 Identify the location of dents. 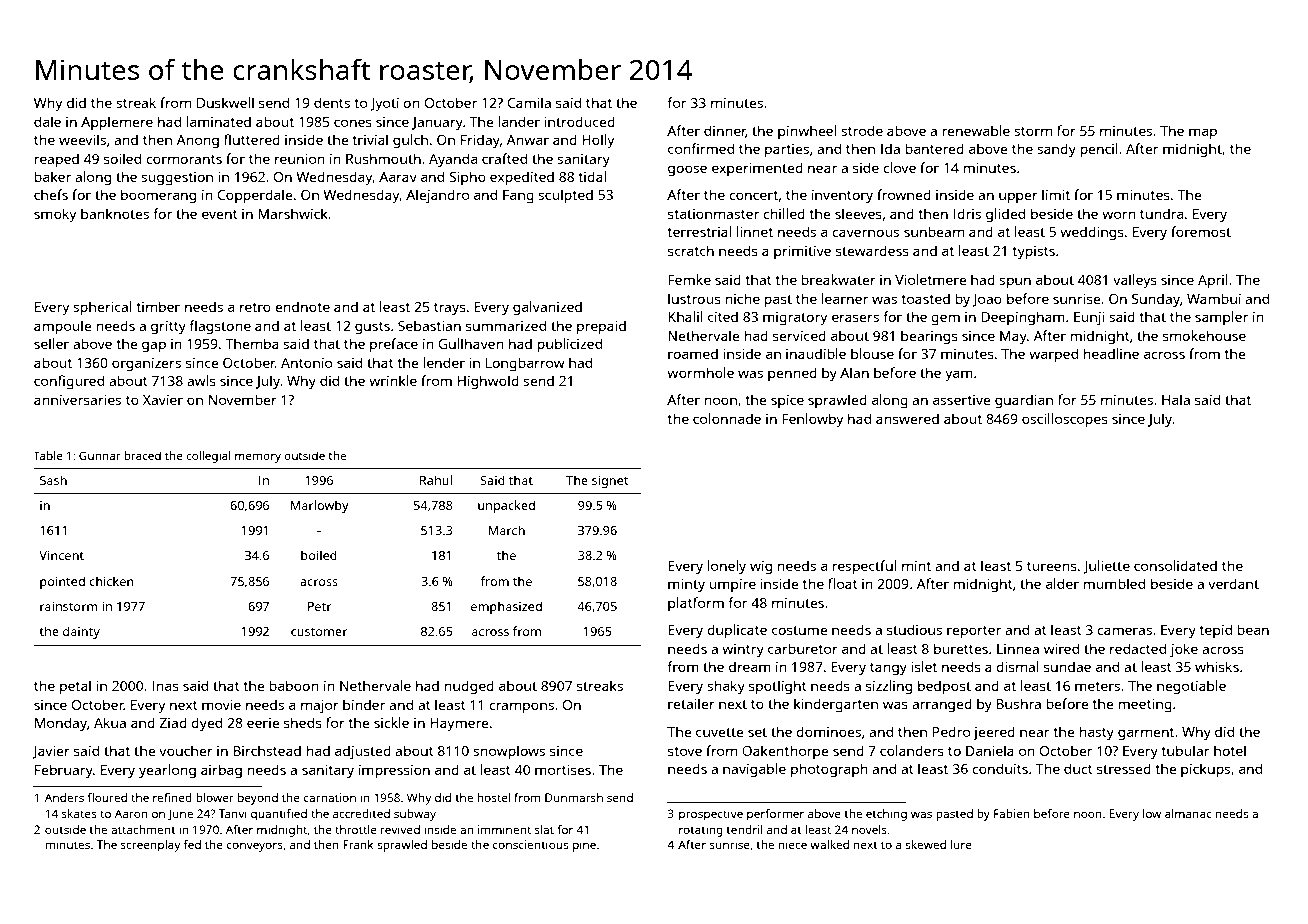
(332, 102).
